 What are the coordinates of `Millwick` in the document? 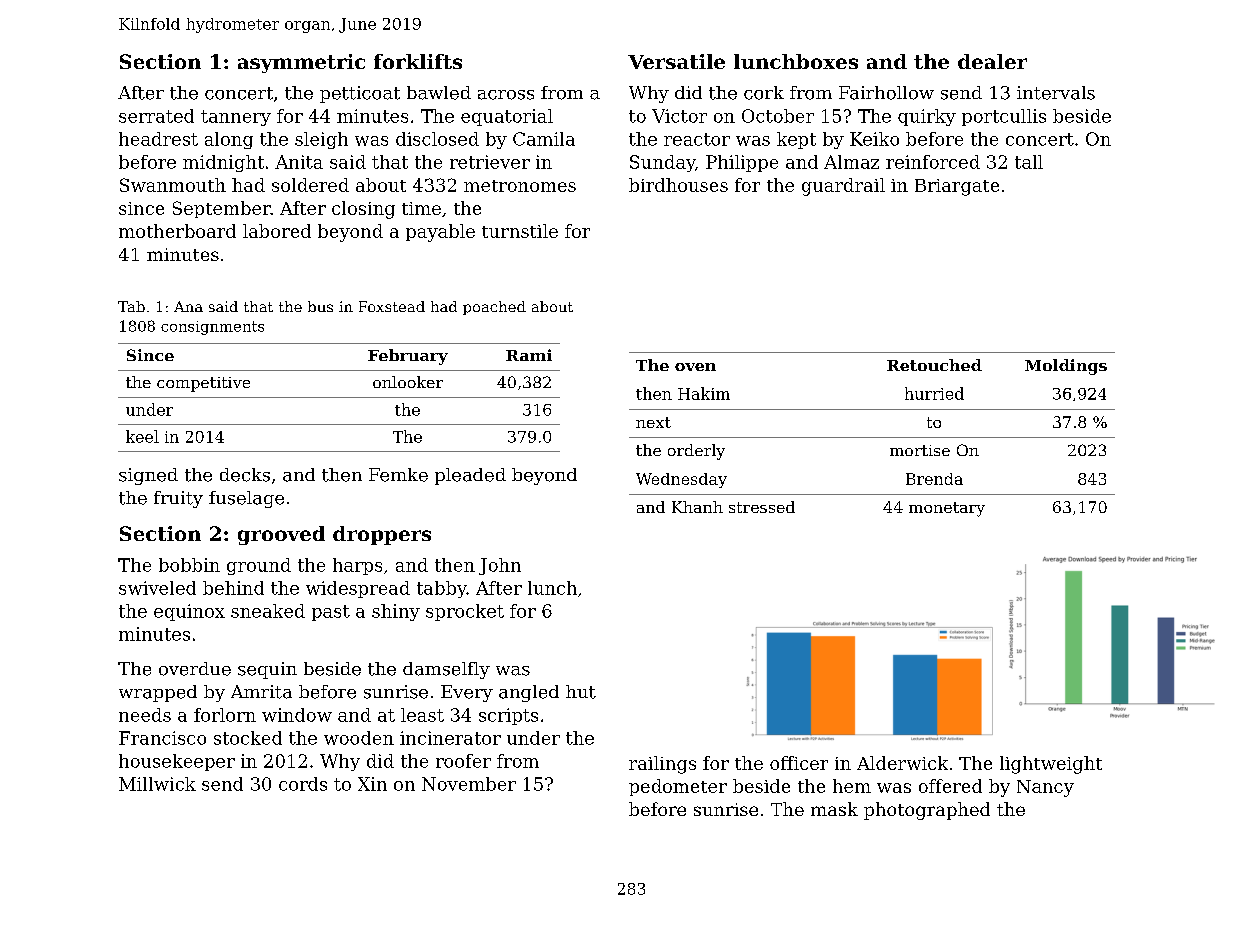 It's located at (157, 784).
